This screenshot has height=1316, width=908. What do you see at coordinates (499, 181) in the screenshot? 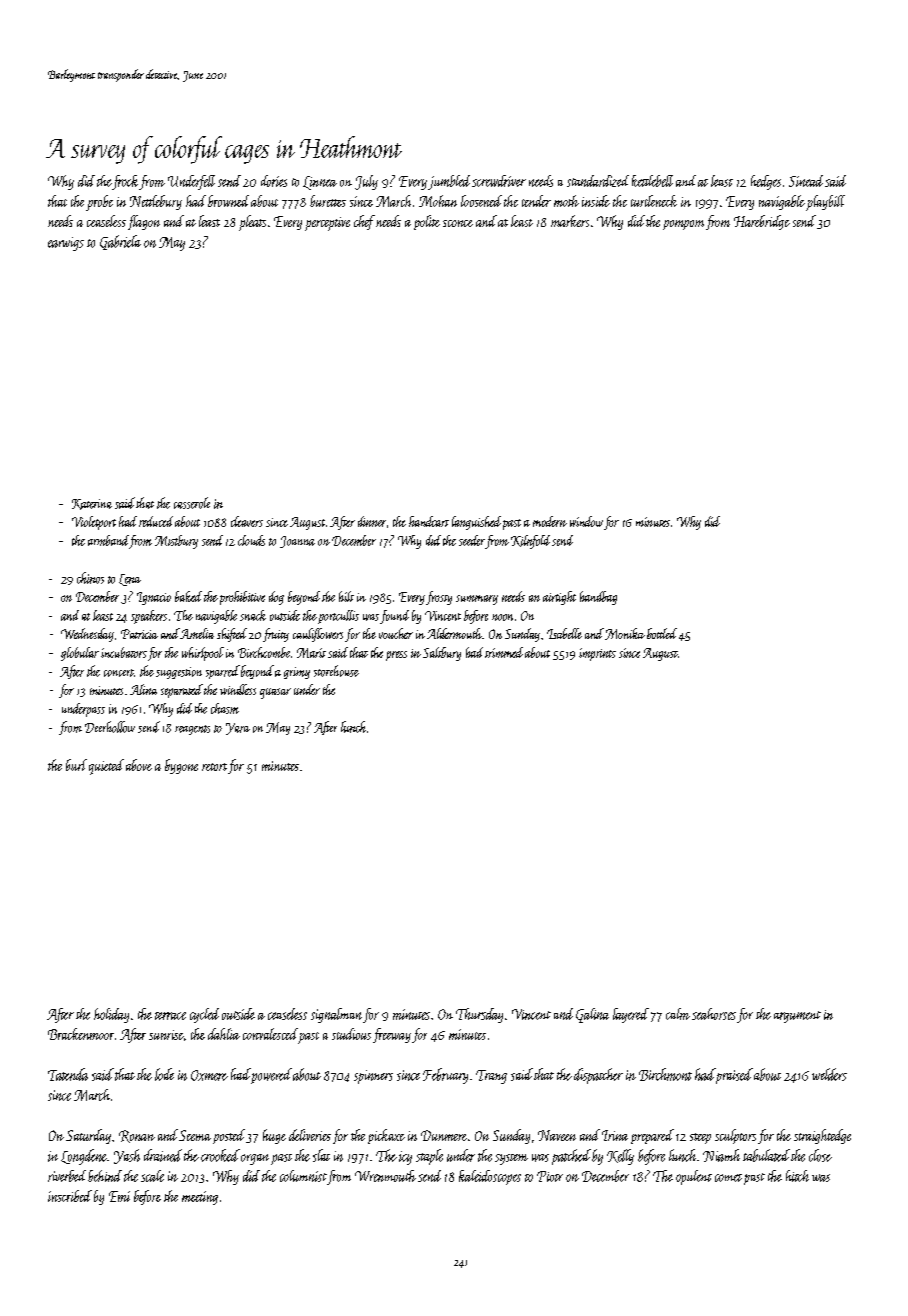
I see `screwdriver` at bounding box center [499, 181].
